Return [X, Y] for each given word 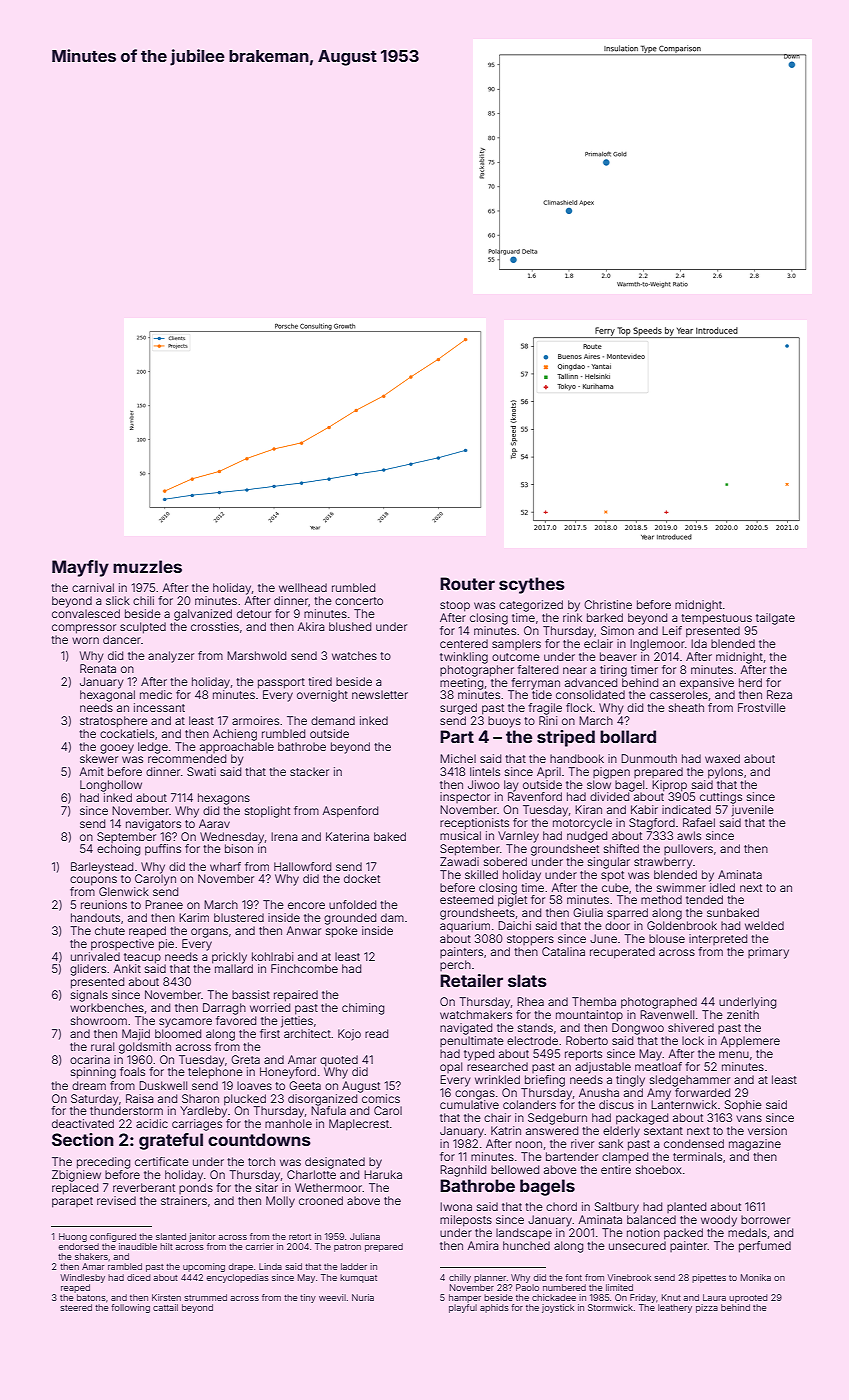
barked [605, 617]
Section [83, 1139]
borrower [765, 1219]
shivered [691, 1027]
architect [307, 1033]
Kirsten [166, 1297]
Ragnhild [463, 1171]
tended [704, 899]
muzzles [147, 566]
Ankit [127, 968]
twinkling [464, 658]
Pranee [164, 904]
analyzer [171, 657]
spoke [342, 932]
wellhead [303, 587]
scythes [532, 585]
